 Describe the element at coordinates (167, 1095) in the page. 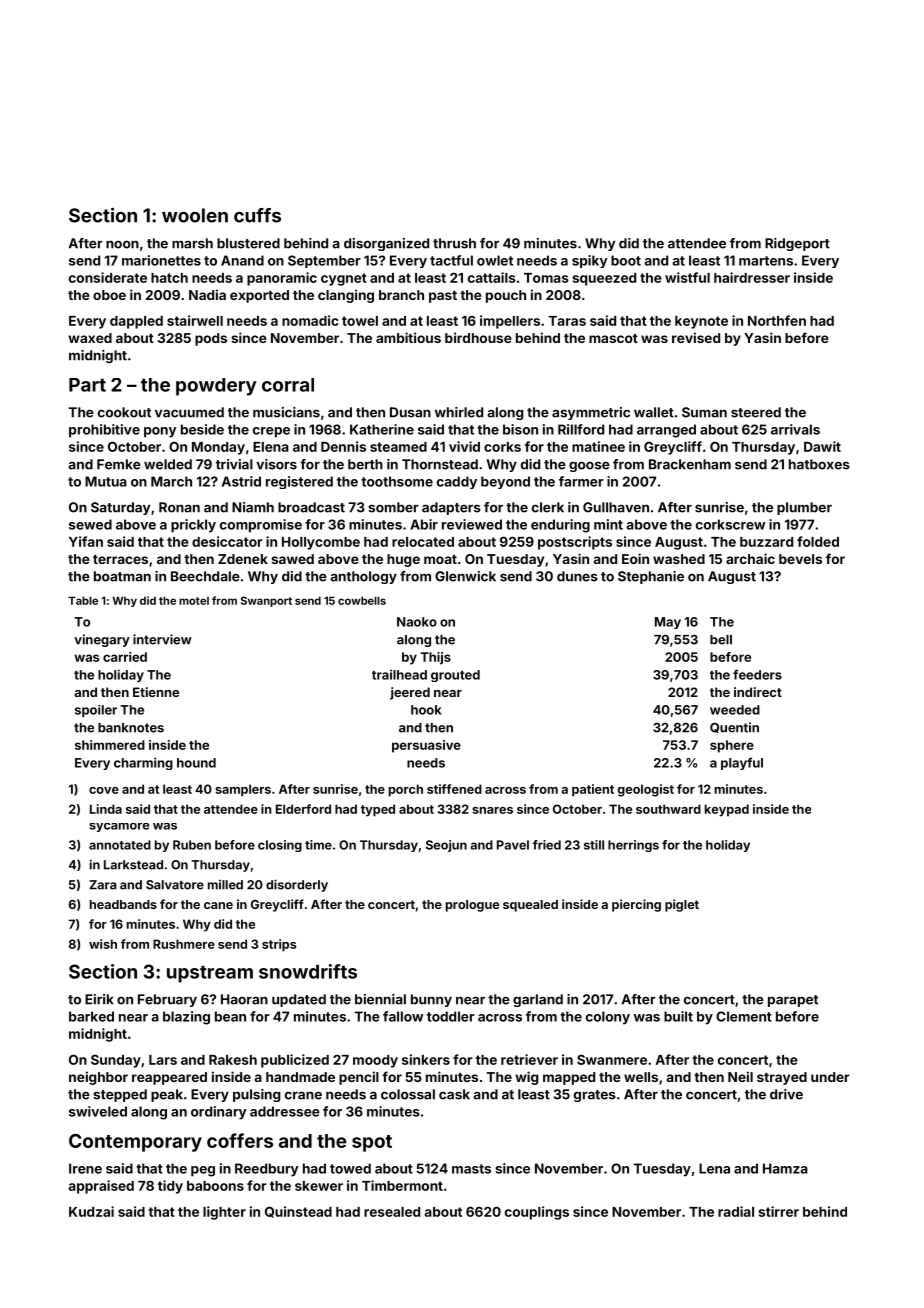

I see `peak` at that location.
